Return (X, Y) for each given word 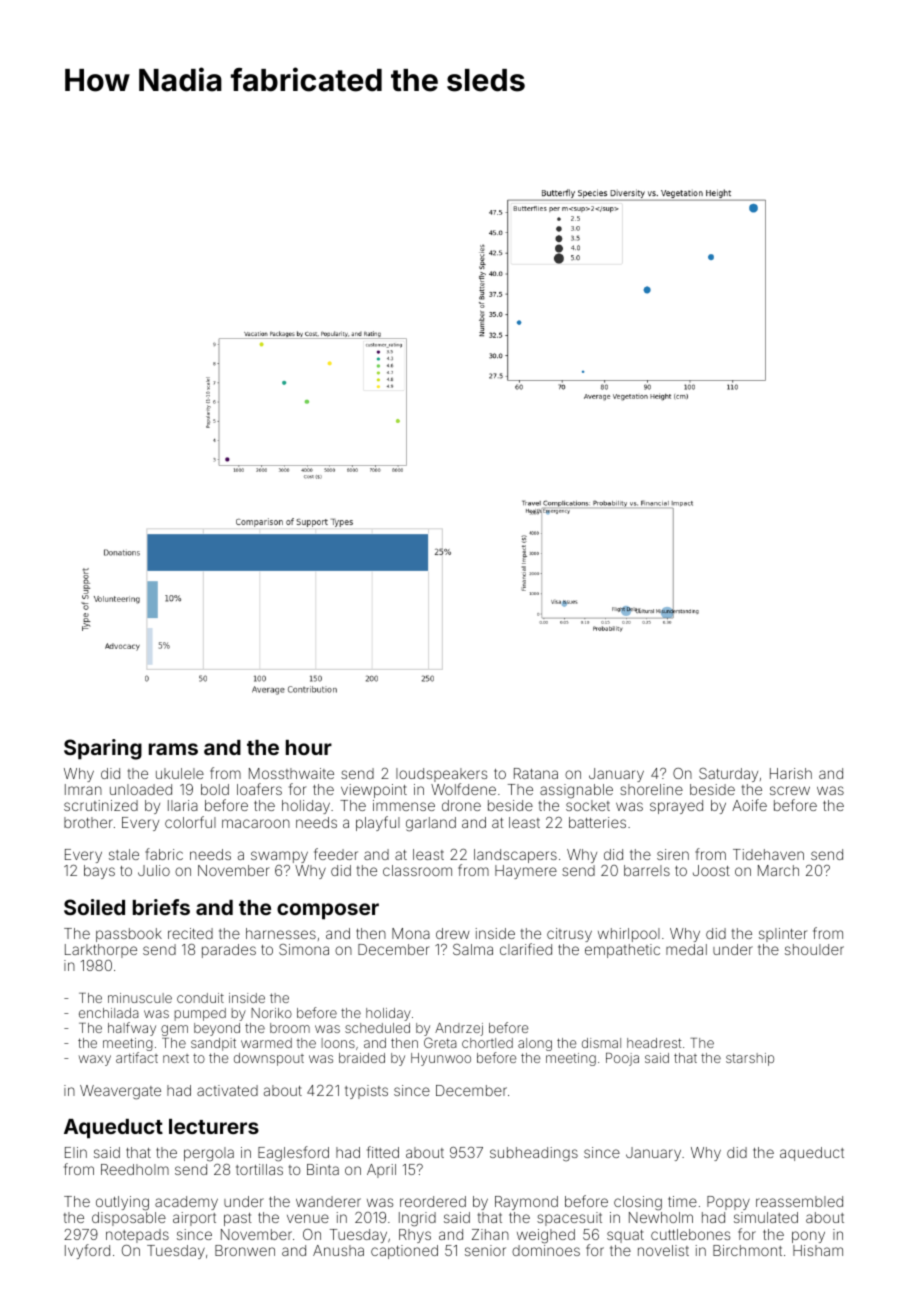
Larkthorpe (101, 951)
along (535, 1044)
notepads (137, 1236)
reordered (433, 1201)
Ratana (536, 773)
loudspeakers (441, 775)
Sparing (103, 749)
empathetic (622, 951)
